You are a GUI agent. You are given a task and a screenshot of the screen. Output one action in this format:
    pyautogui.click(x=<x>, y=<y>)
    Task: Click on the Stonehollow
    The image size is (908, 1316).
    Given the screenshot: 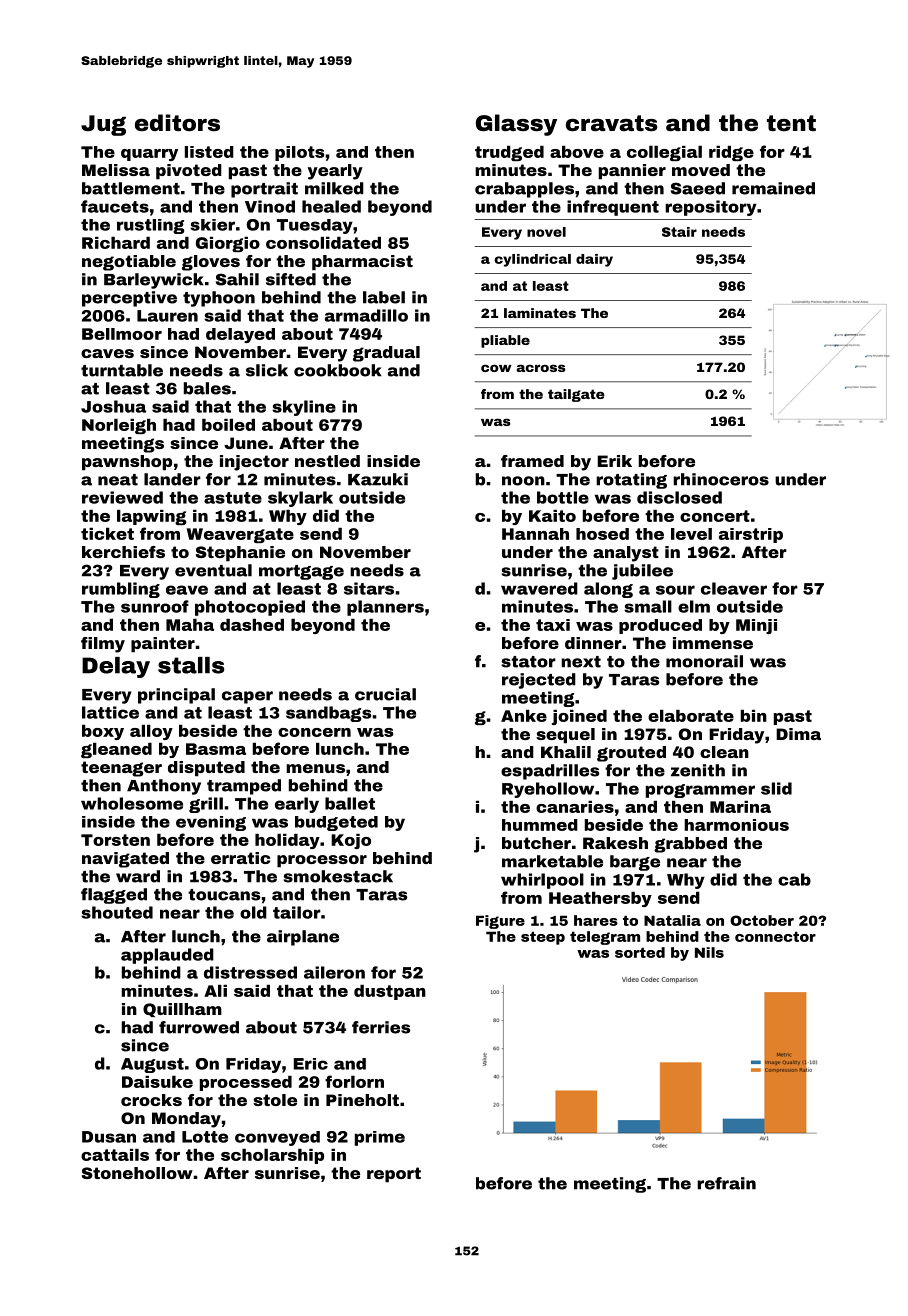 What is the action you would take?
    pyautogui.click(x=137, y=1173)
